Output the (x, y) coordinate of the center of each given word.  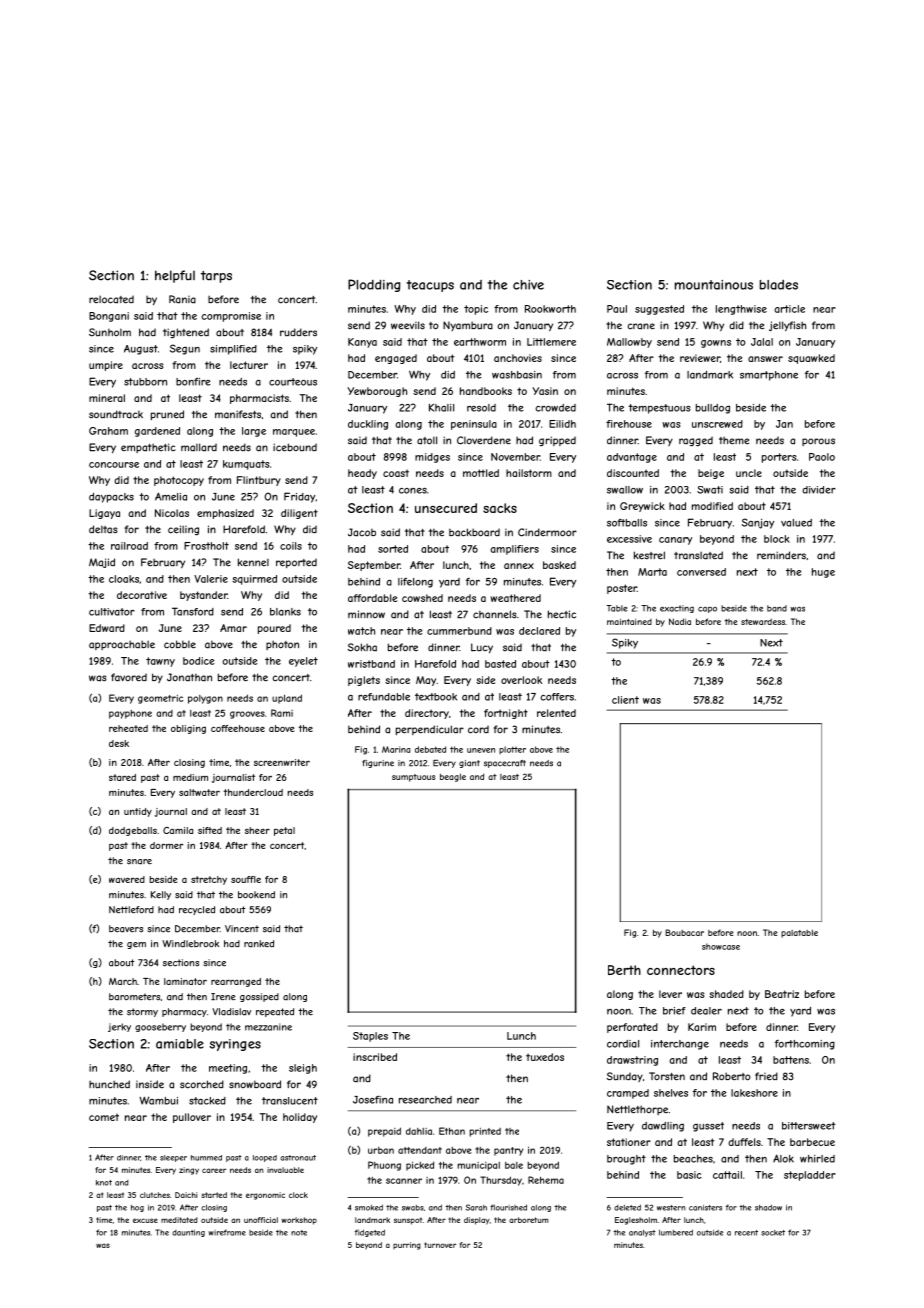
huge (823, 573)
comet (104, 1117)
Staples (370, 1037)
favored (129, 677)
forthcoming (805, 1045)
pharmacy (184, 1012)
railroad (129, 546)
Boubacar (684, 932)
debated (430, 749)
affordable (372, 598)
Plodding (374, 285)
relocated (111, 299)
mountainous (714, 285)
